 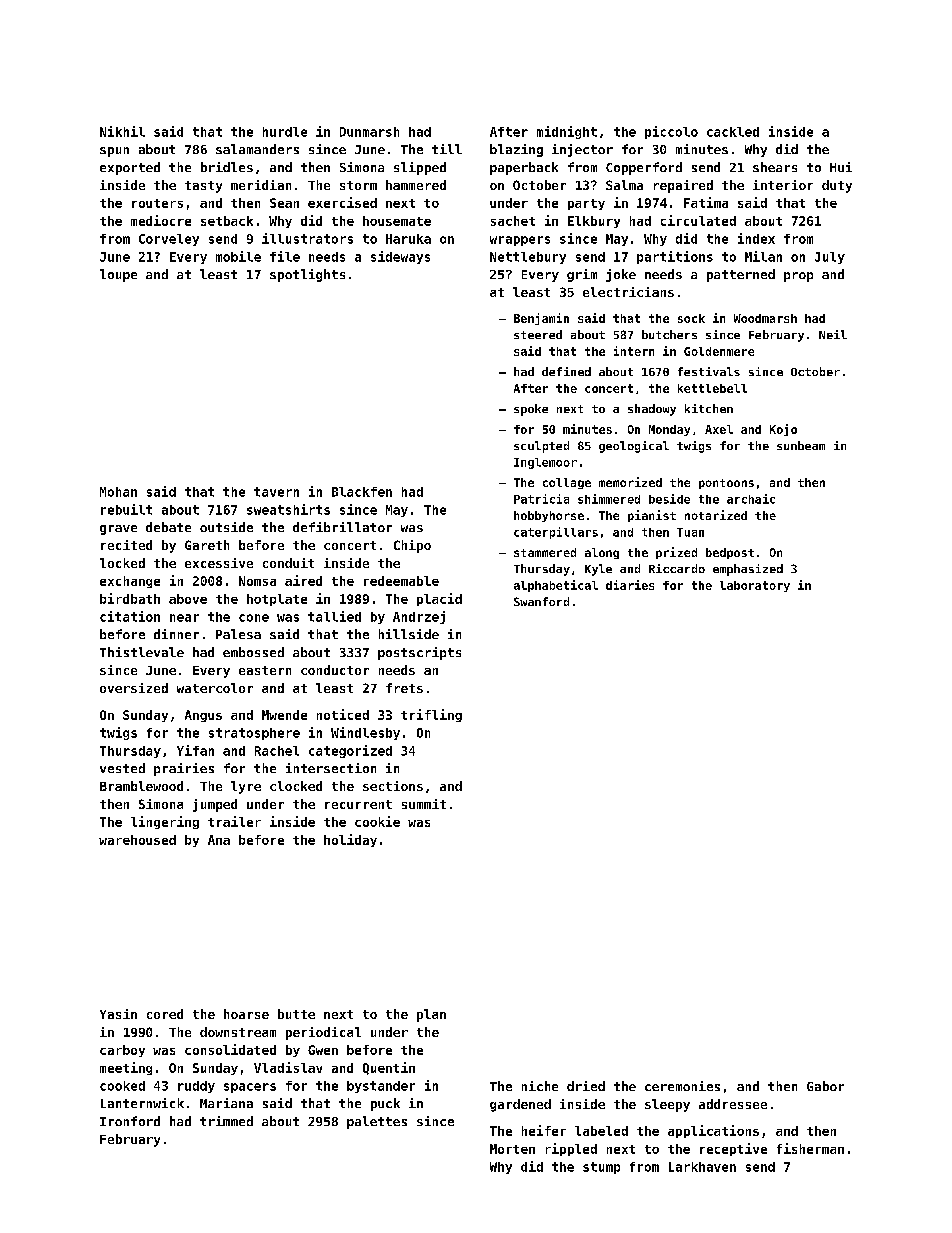 What do you see at coordinates (538, 334) in the document?
I see `steered` at bounding box center [538, 334].
